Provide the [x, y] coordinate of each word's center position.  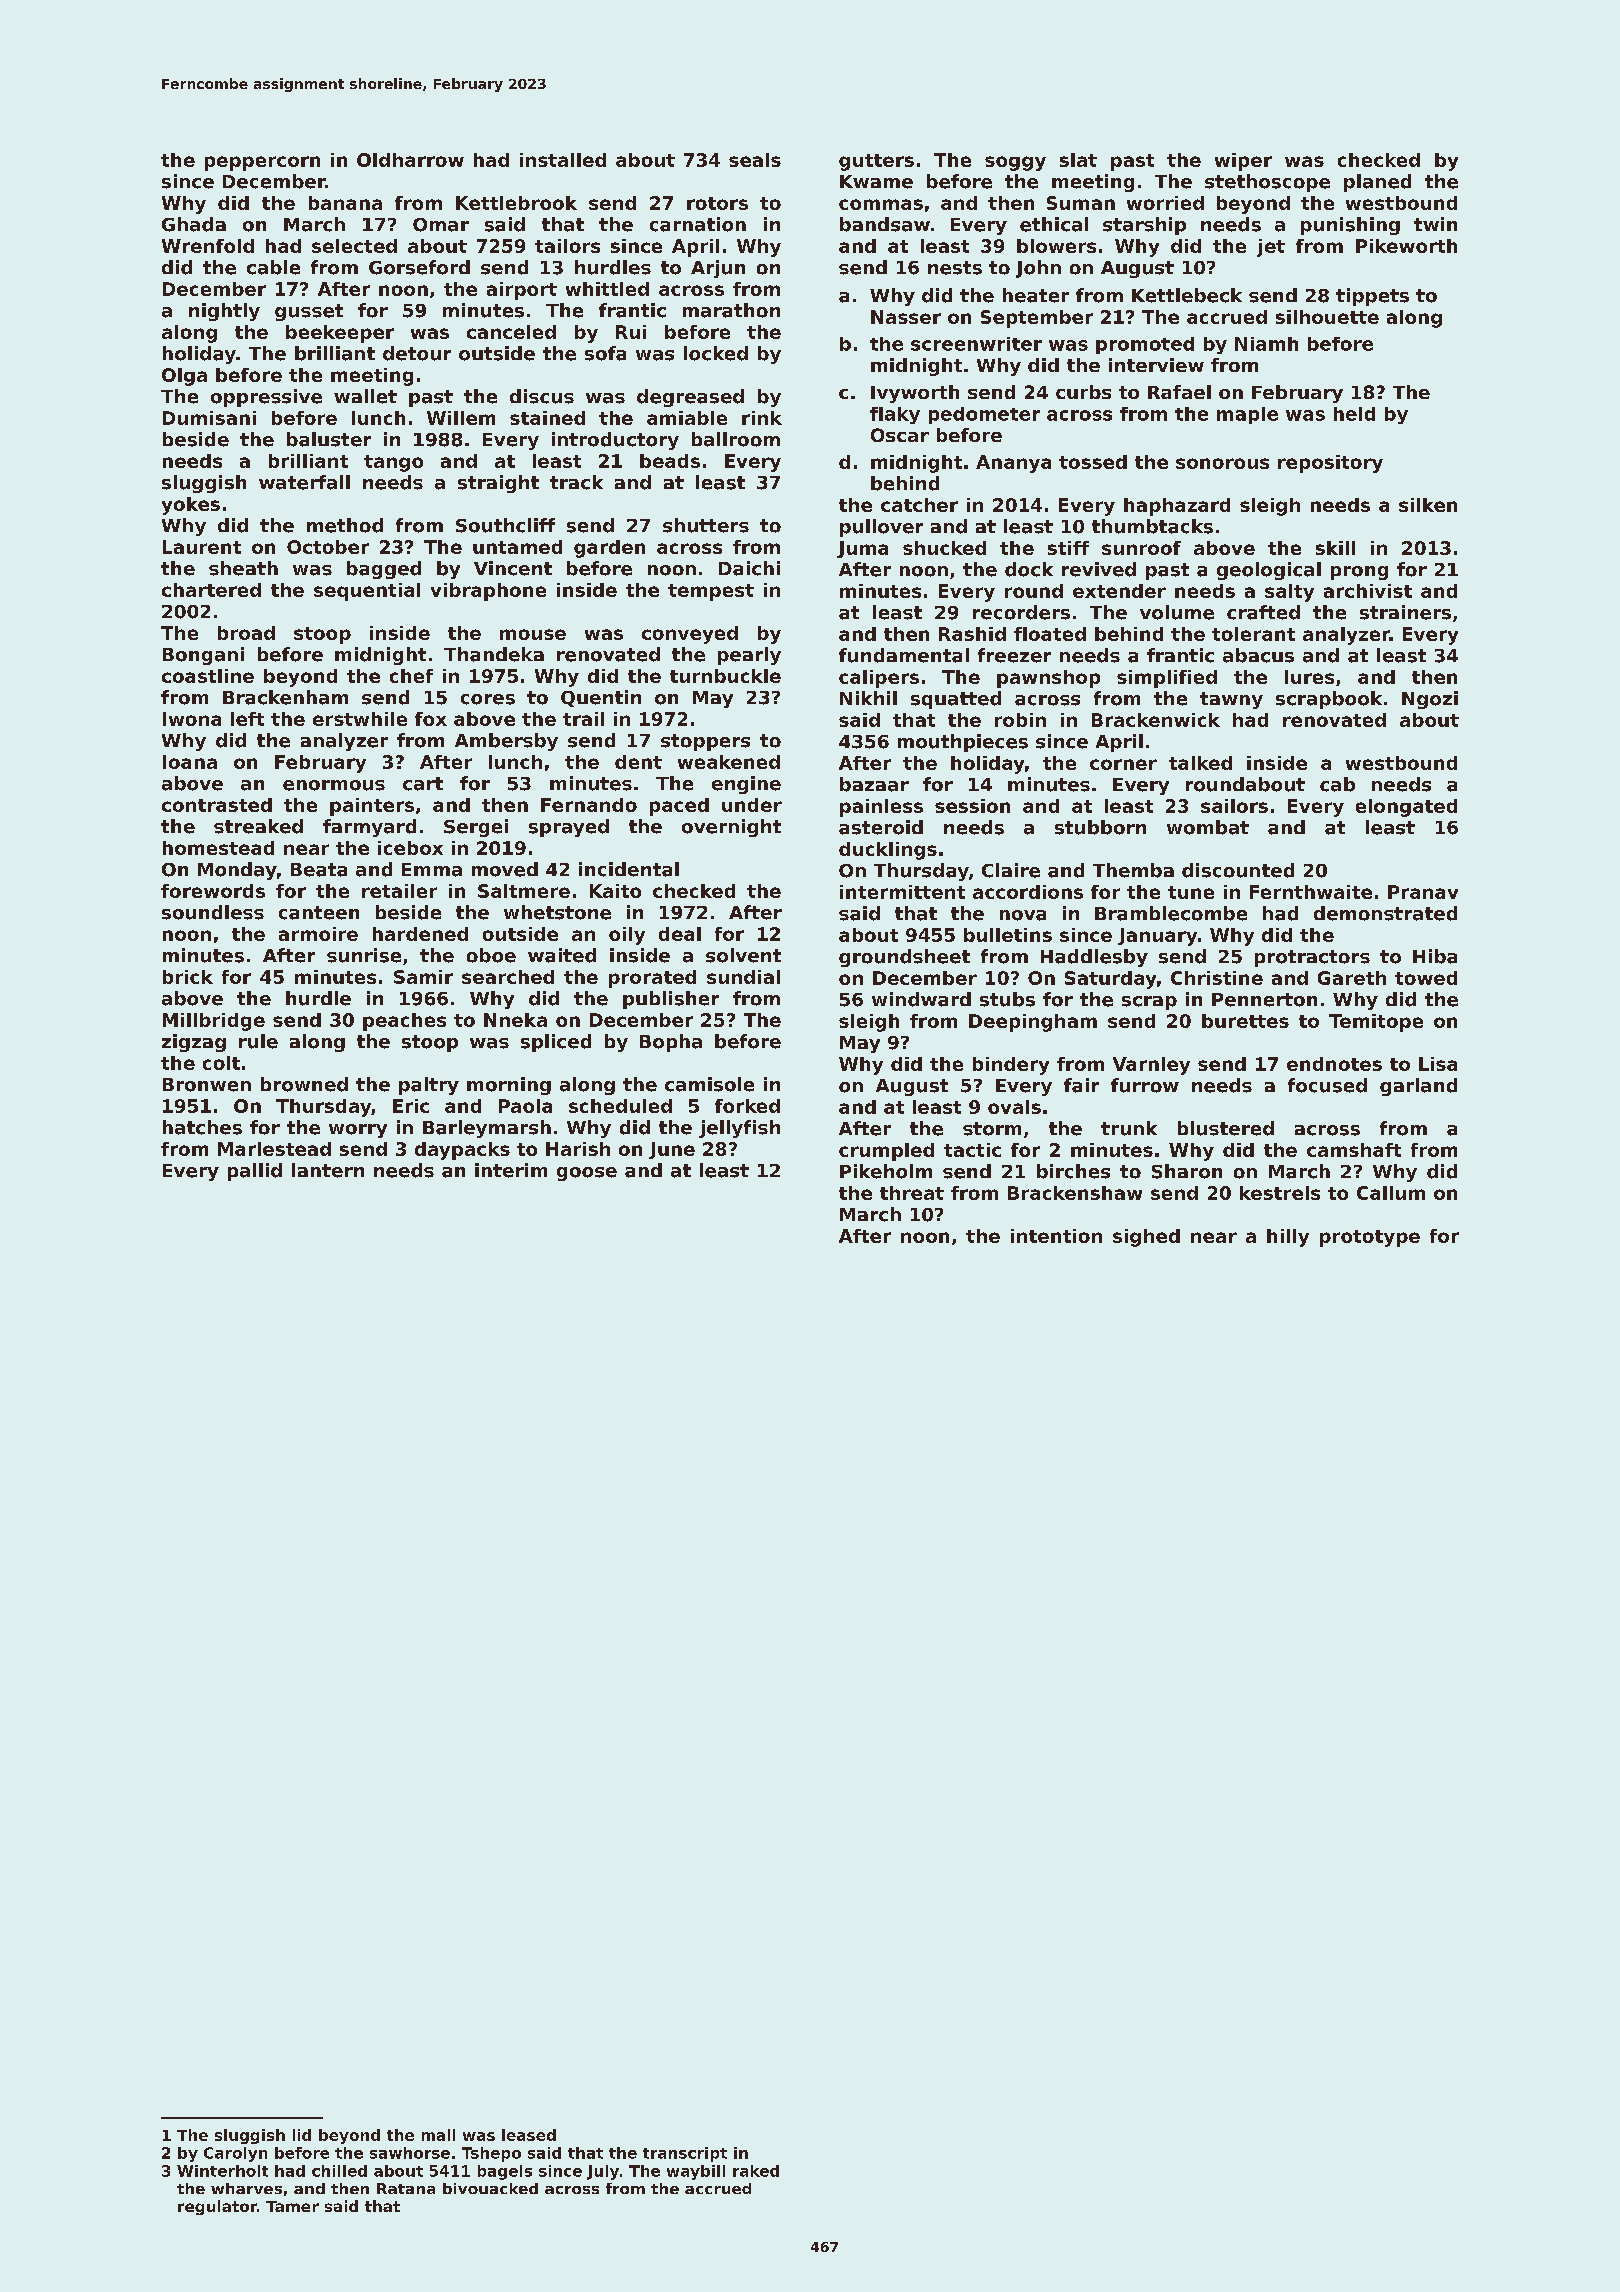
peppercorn [262, 163]
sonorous [1222, 463]
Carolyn [235, 2154]
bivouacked [490, 2188]
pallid [255, 1172]
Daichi [749, 568]
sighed [1146, 1238]
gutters [876, 162]
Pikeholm [886, 1171]
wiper [1243, 162]
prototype [1370, 1238]
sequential [367, 592]
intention [1056, 1236]
